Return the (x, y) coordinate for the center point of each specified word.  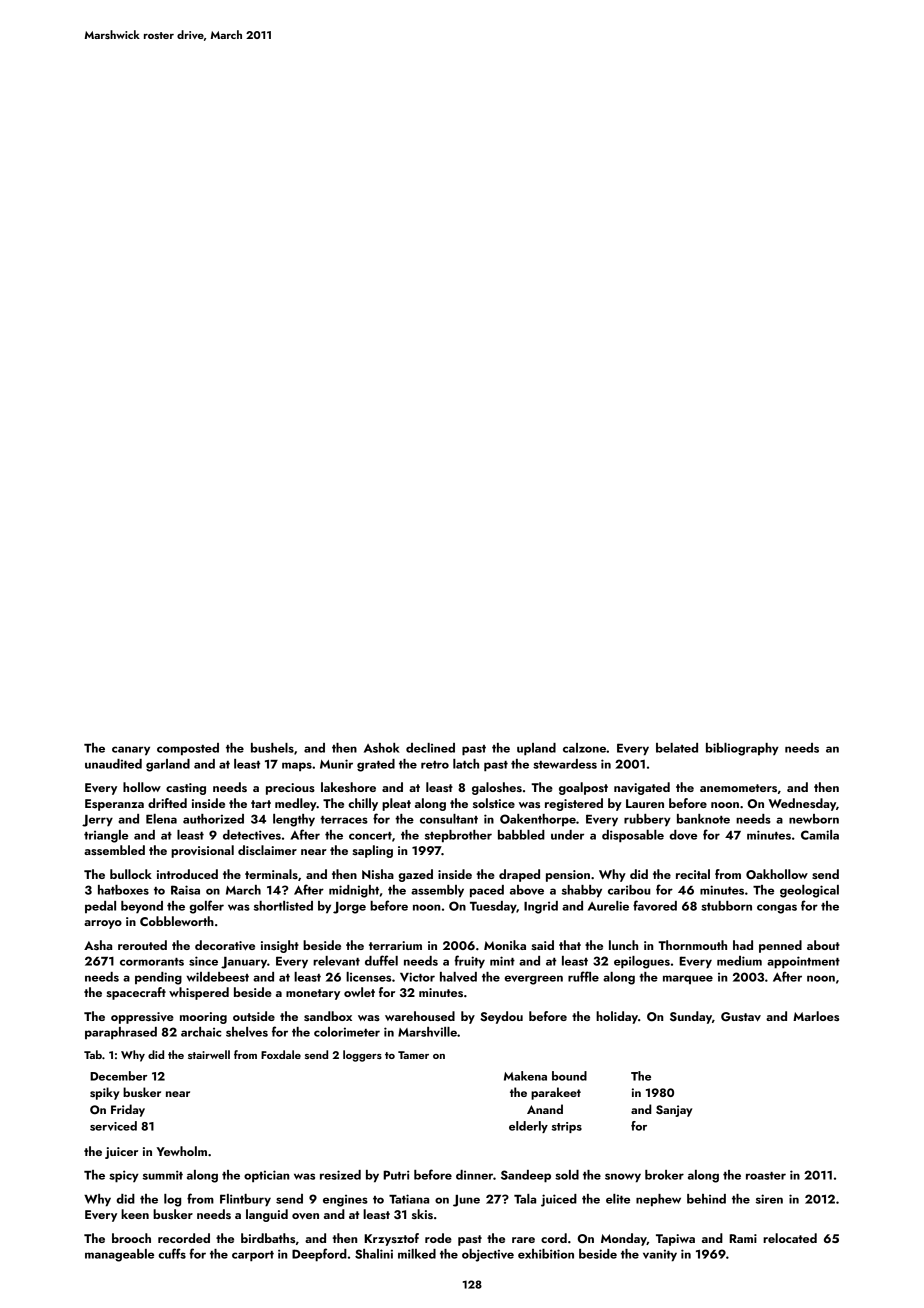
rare (523, 1240)
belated (677, 748)
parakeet (556, 1093)
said (543, 945)
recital (693, 874)
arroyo (103, 924)
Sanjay (674, 1111)
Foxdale (281, 1054)
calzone (584, 748)
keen (135, 1214)
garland (168, 765)
